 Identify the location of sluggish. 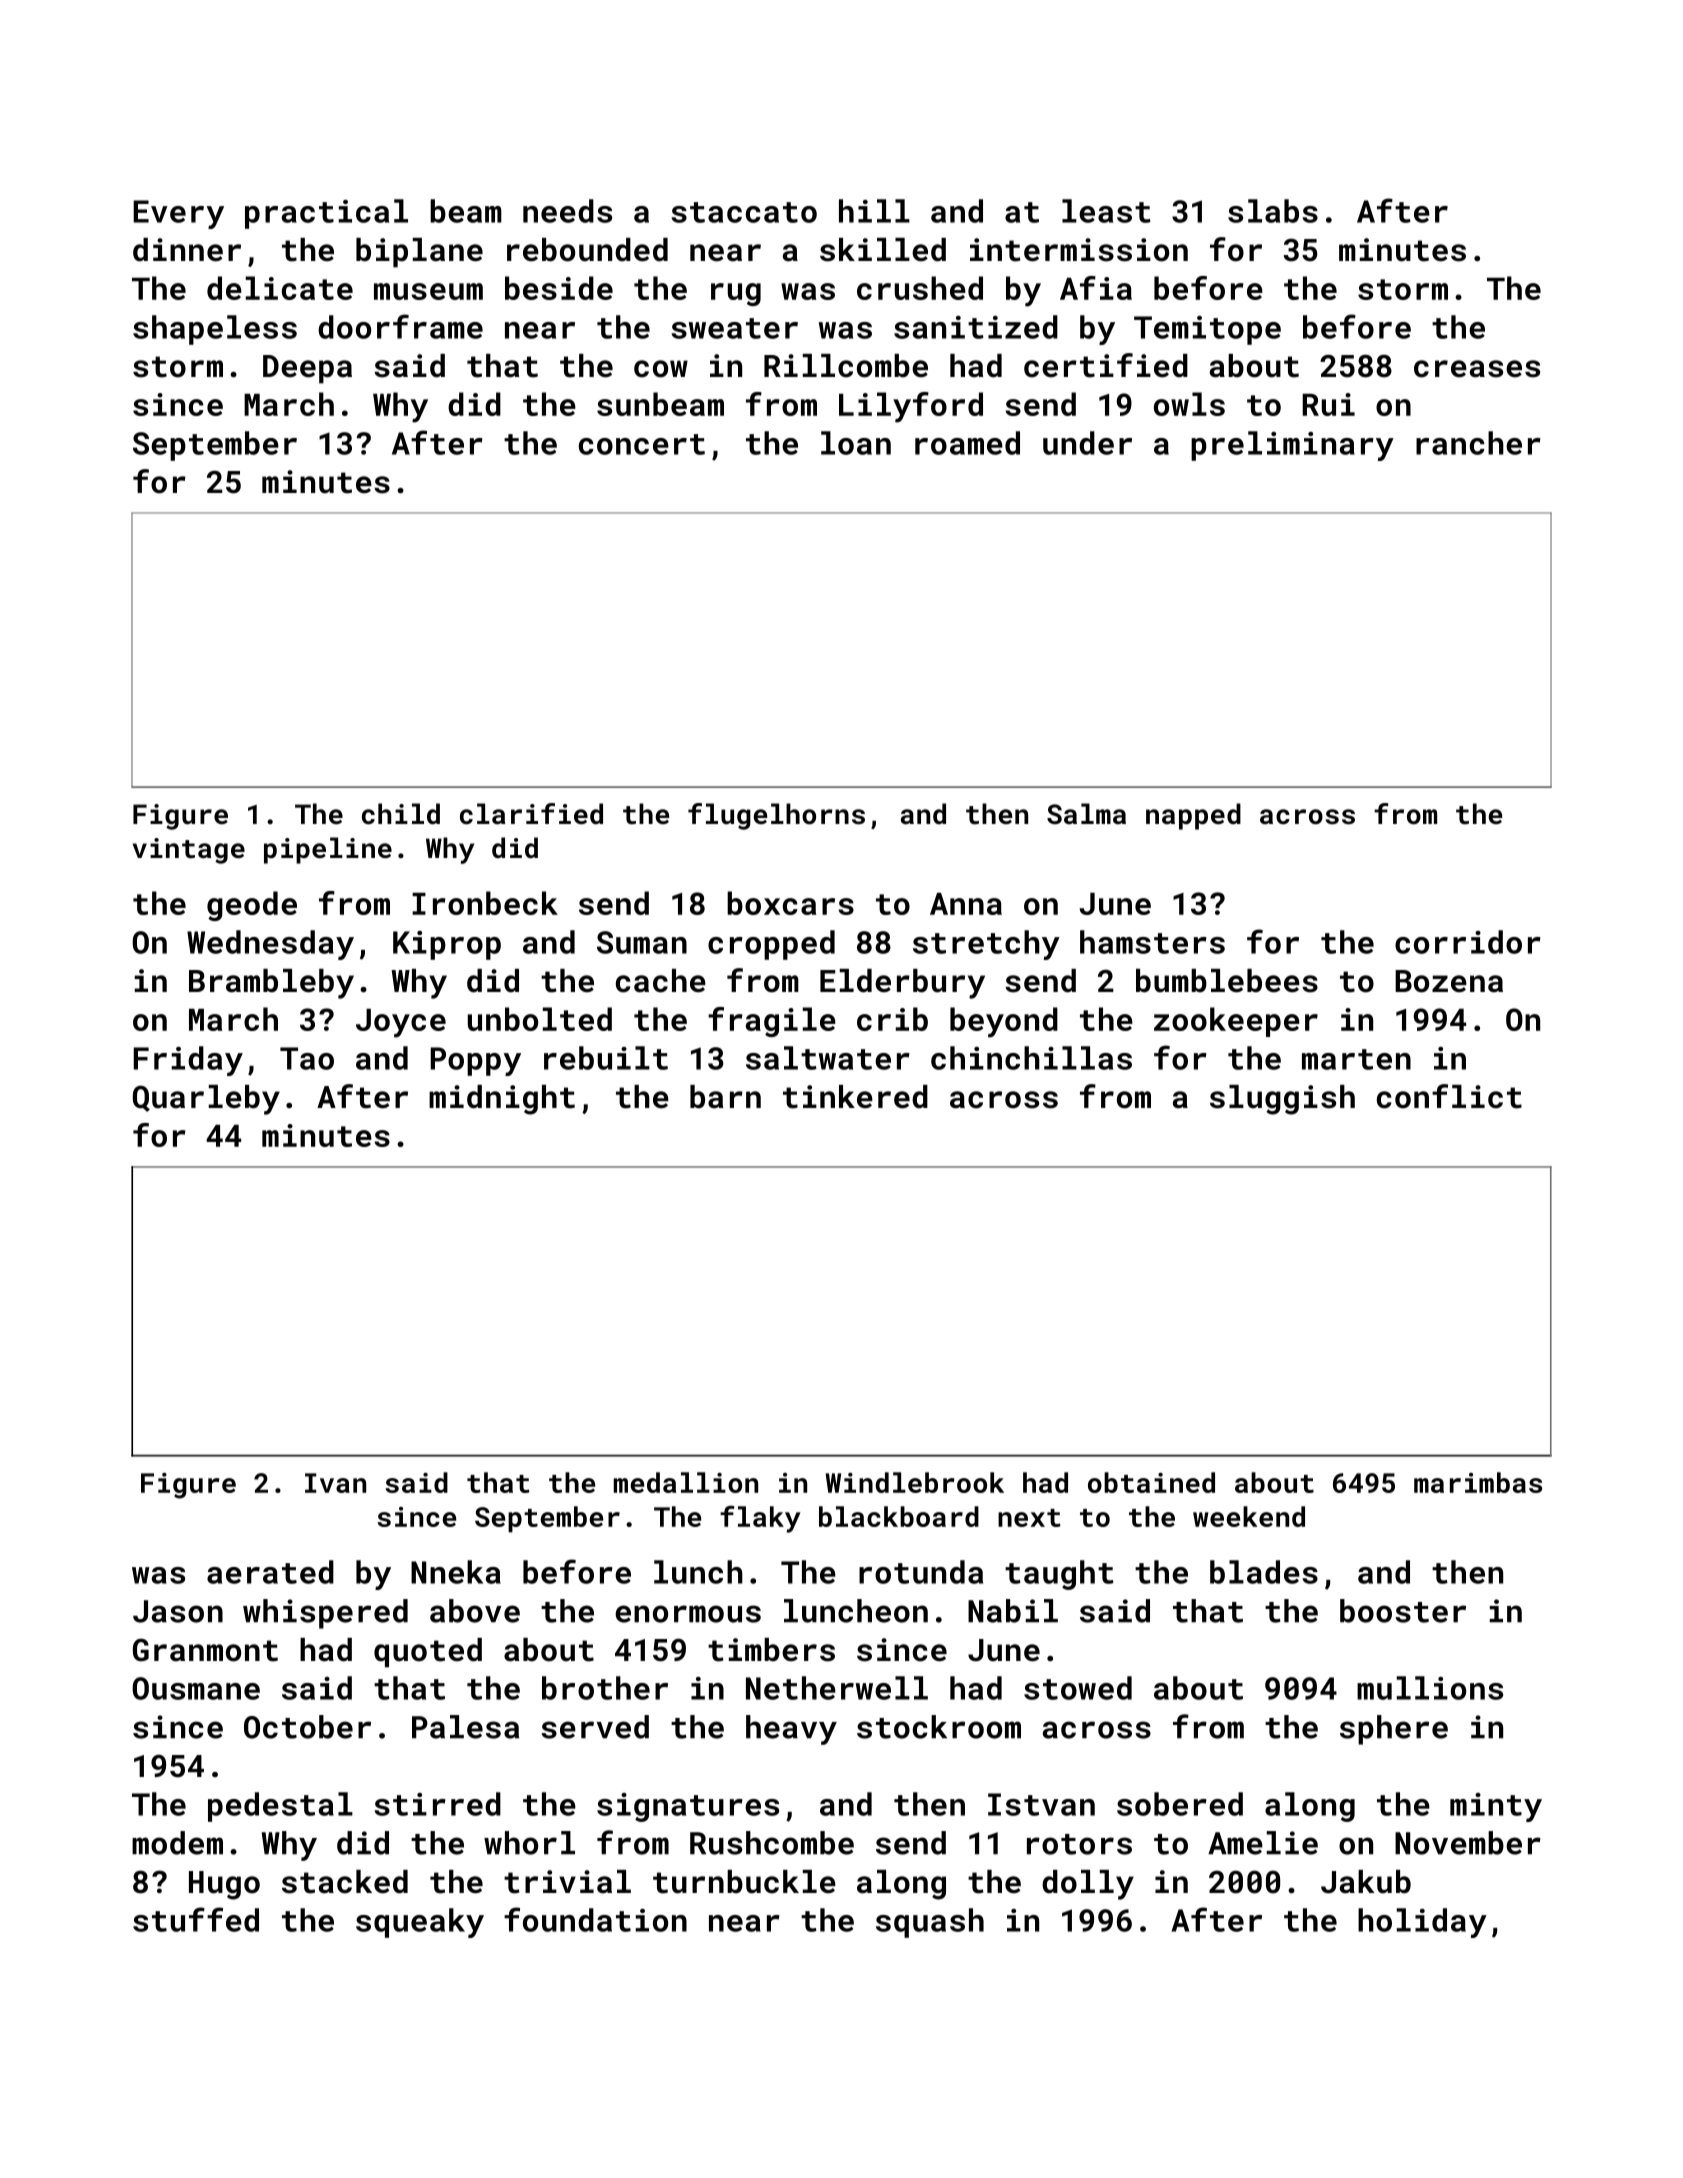
(1282, 1100).
